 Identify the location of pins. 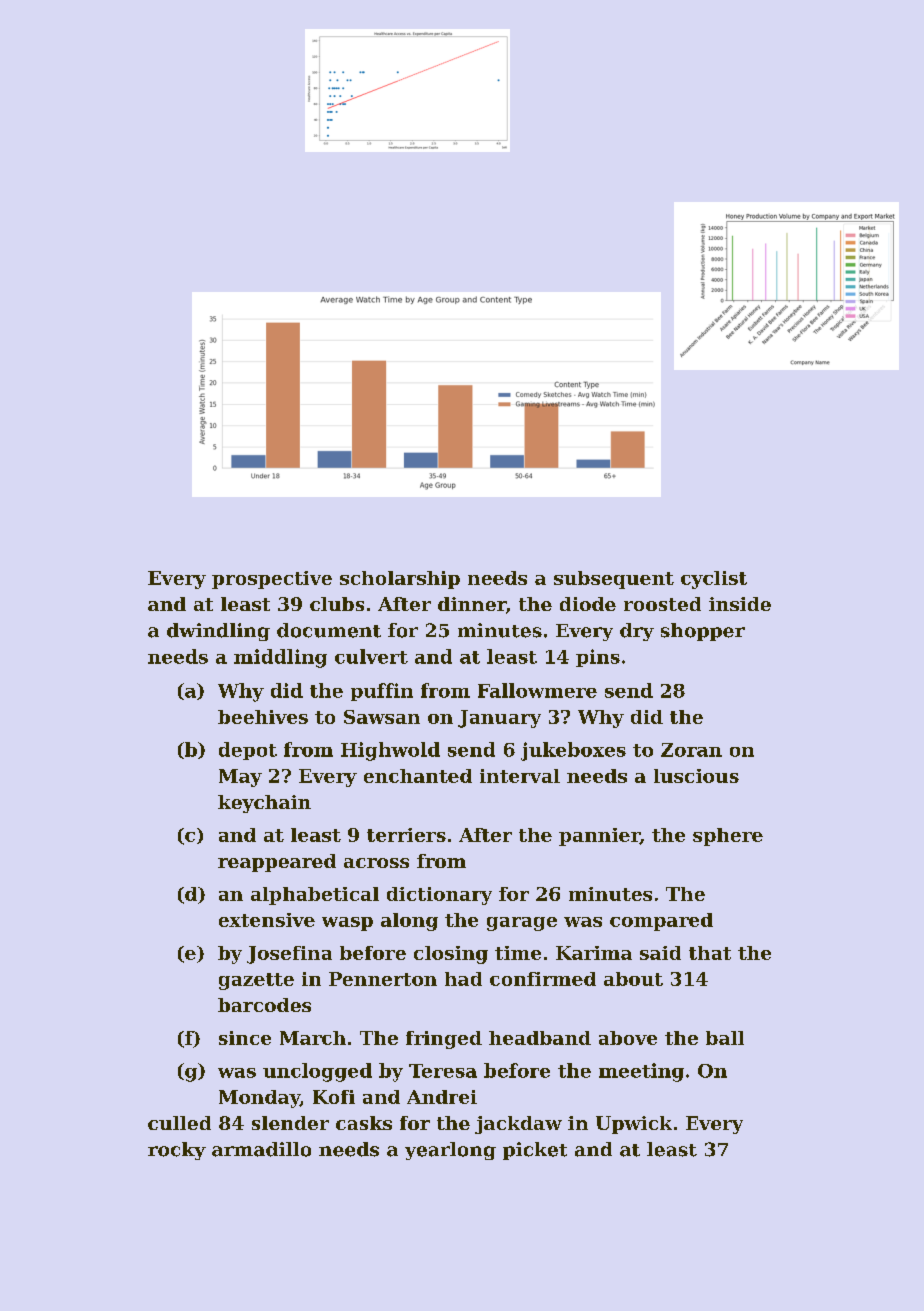
(598, 658).
